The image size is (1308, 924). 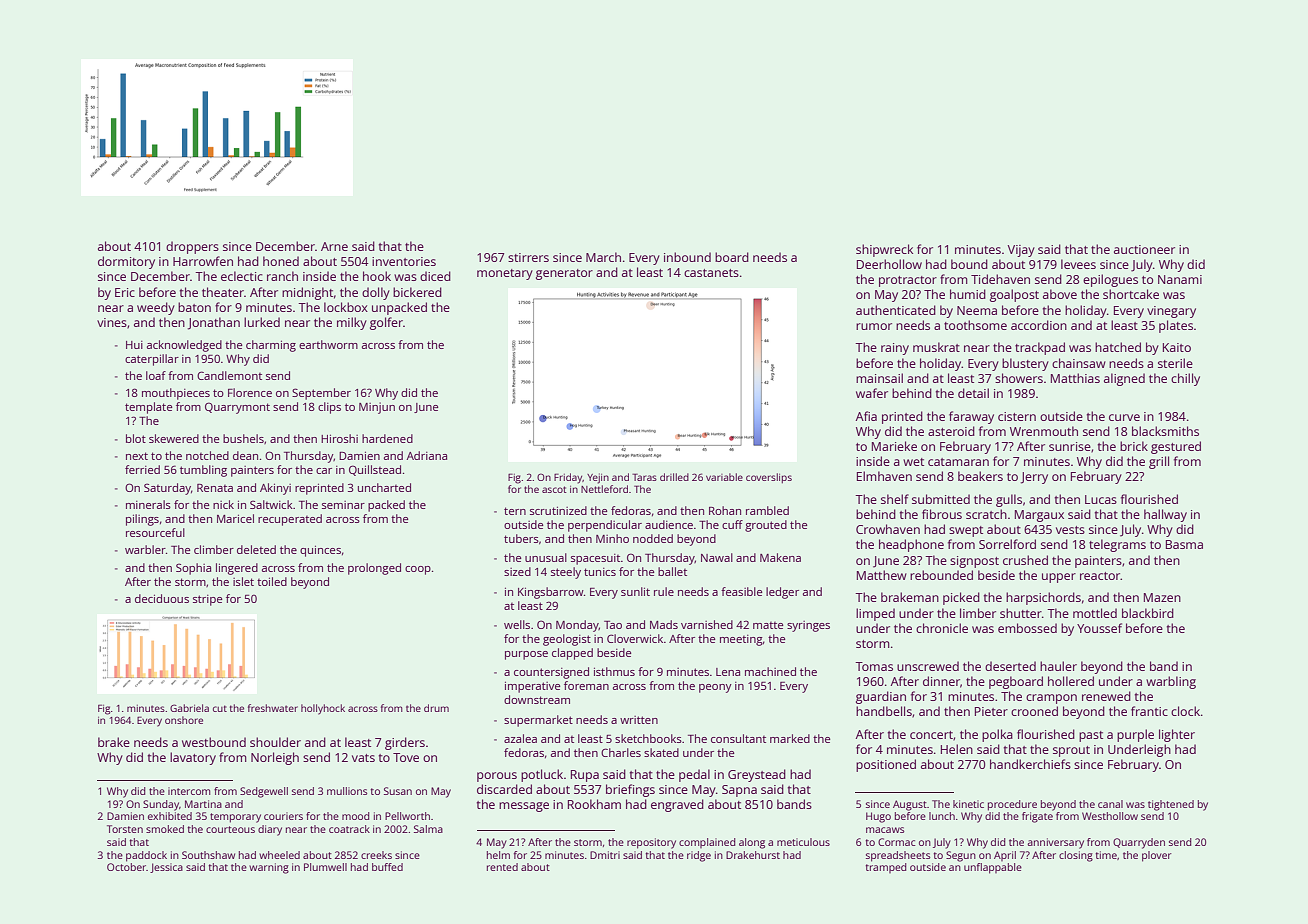 What do you see at coordinates (884, 250) in the screenshot?
I see `shipwreck` at bounding box center [884, 250].
